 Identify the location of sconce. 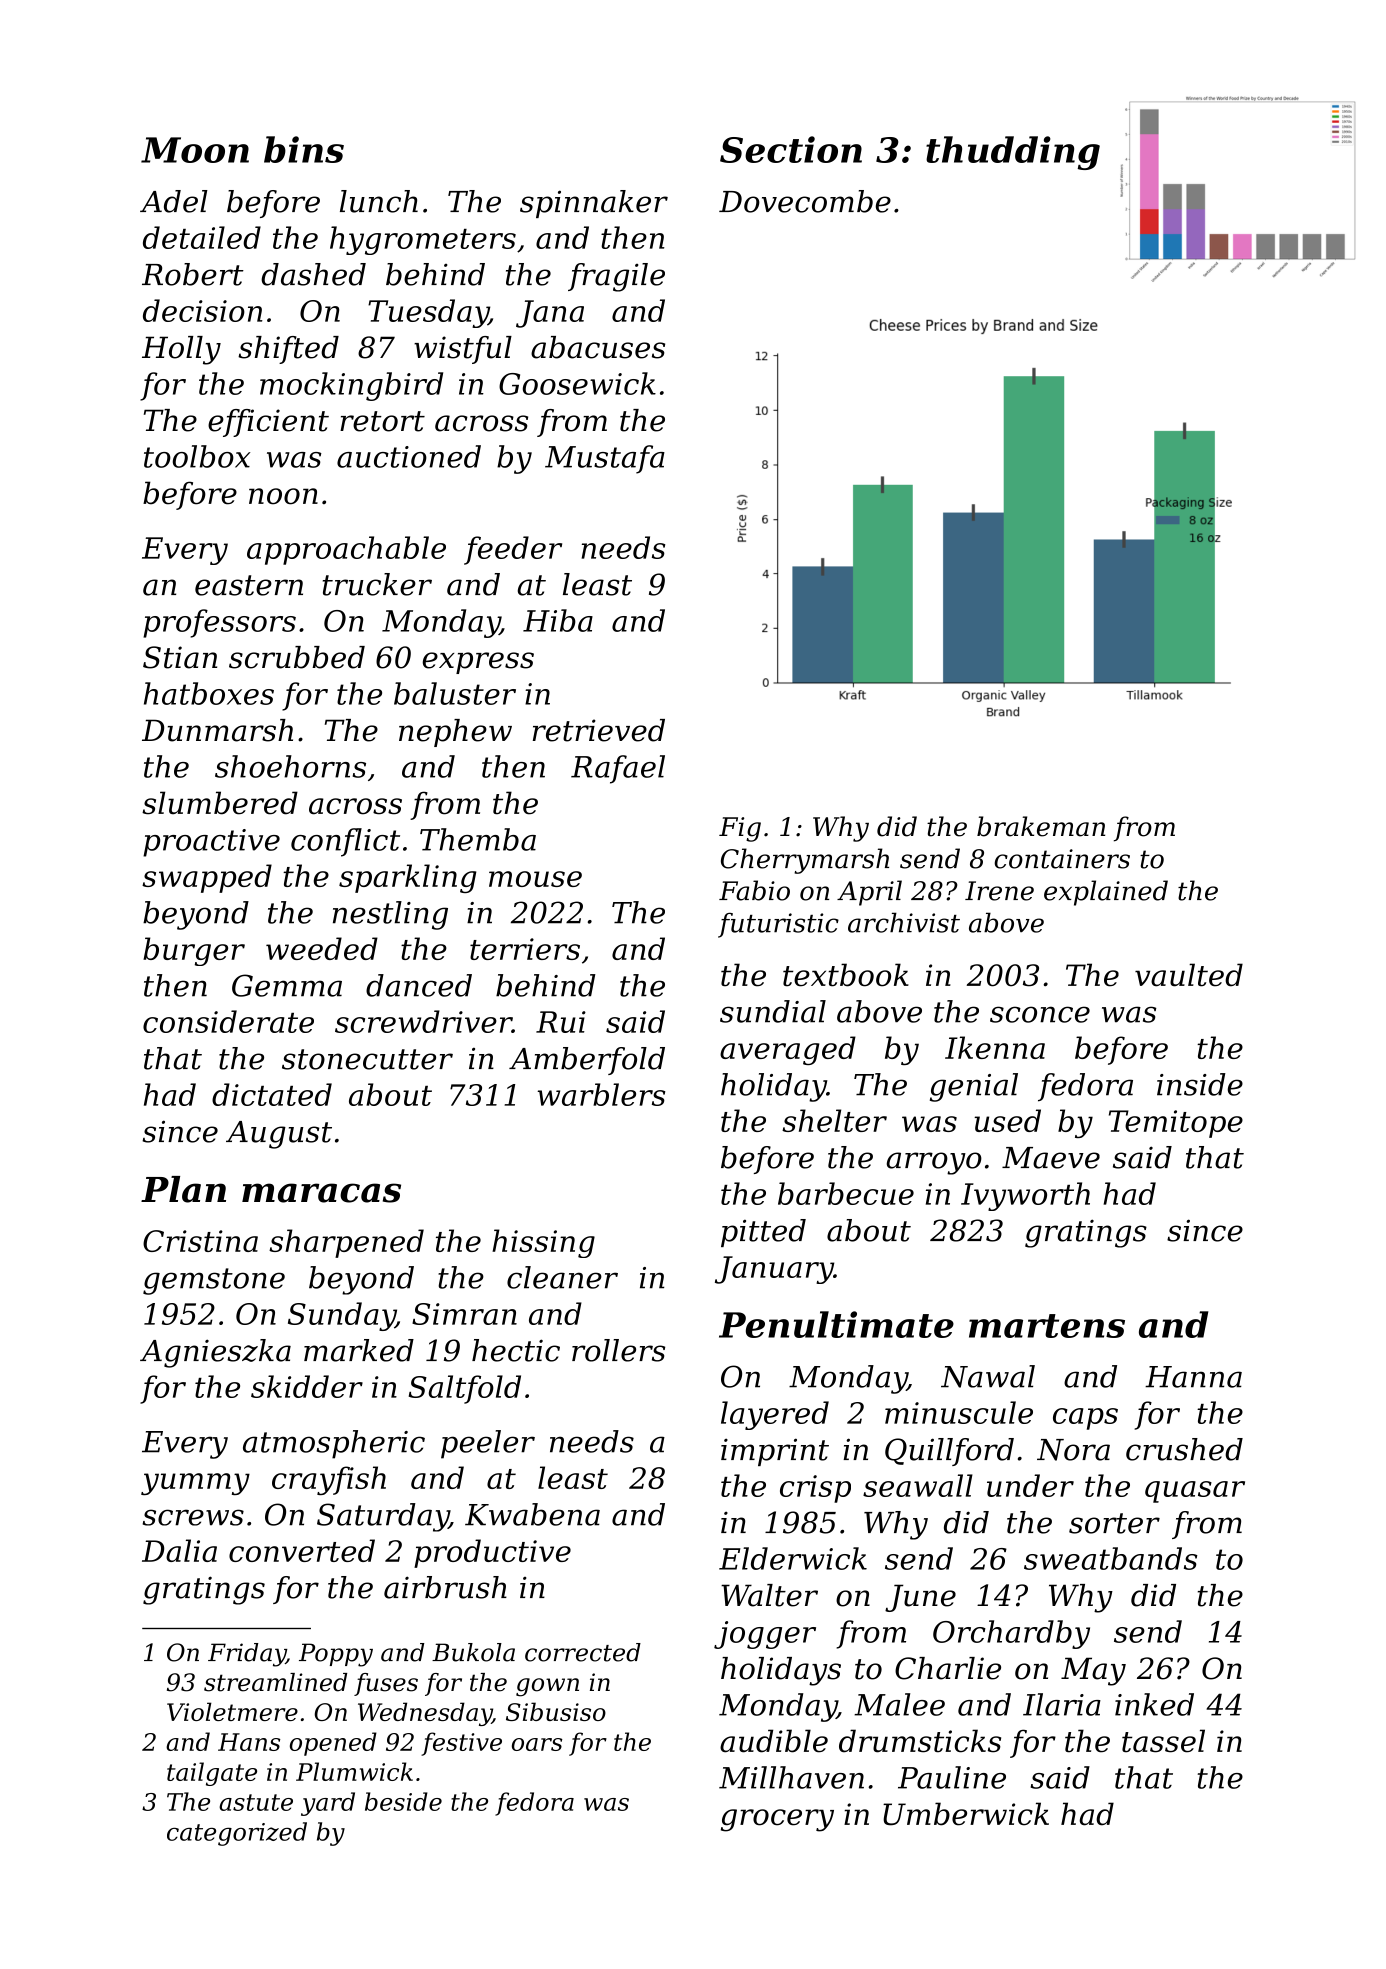
(1040, 1014).
